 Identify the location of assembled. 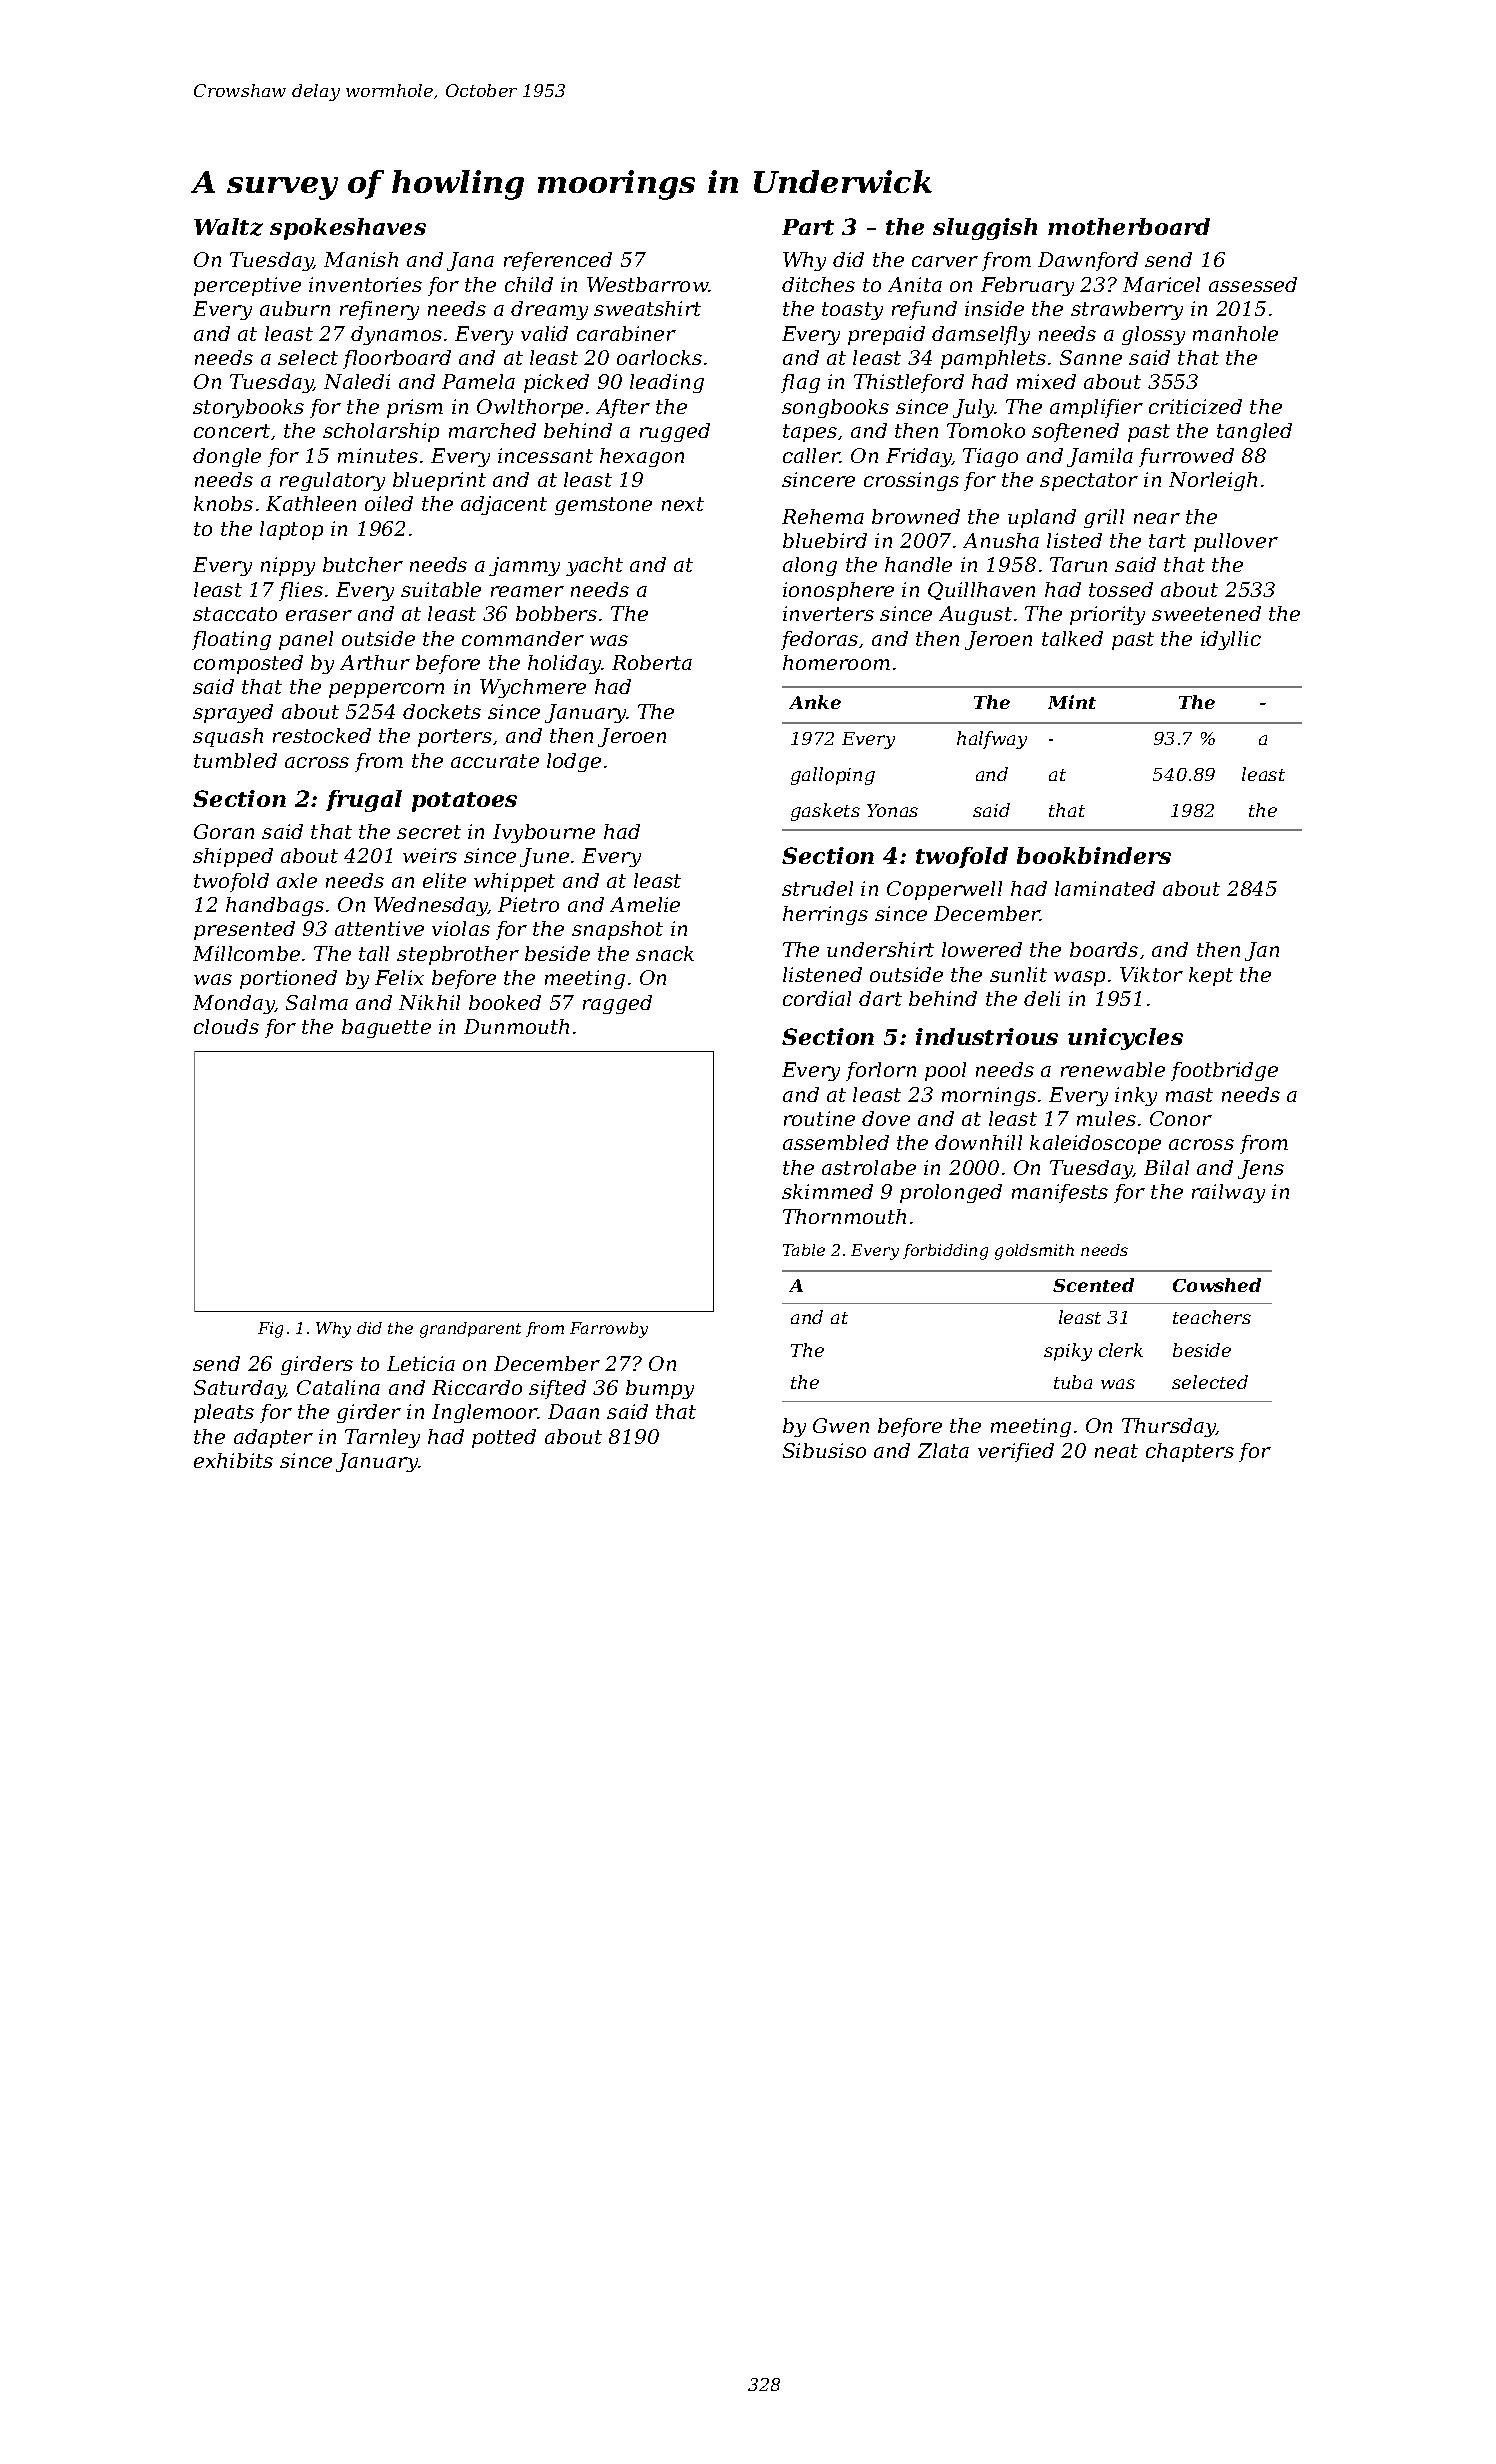
(836, 1142).
